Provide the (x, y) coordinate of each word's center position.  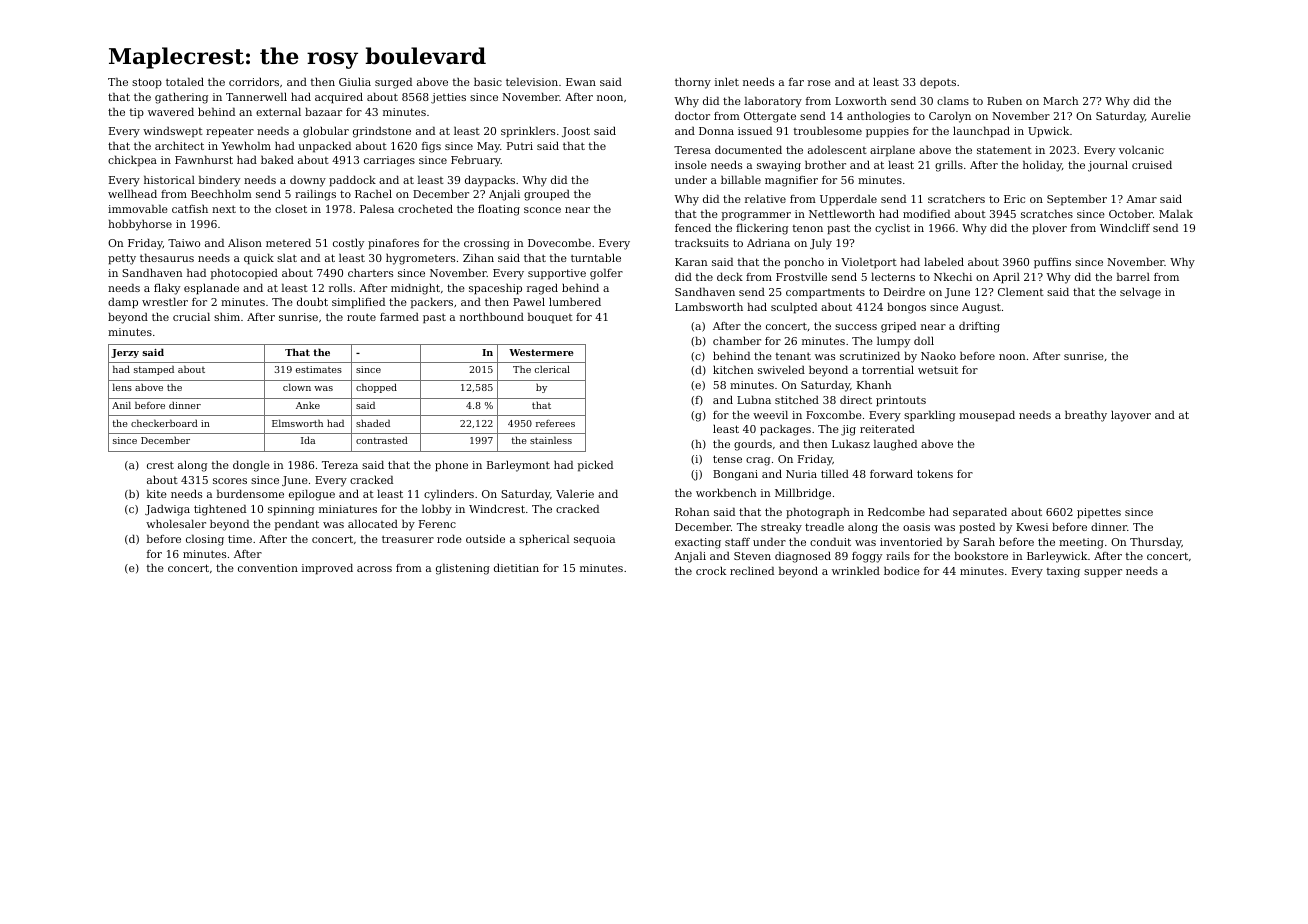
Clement (1021, 291)
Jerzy (125, 353)
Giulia (355, 82)
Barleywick (1057, 557)
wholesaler (176, 523)
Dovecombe (559, 242)
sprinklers (528, 132)
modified (926, 213)
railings (315, 195)
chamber (737, 340)
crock (711, 571)
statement (1004, 150)
